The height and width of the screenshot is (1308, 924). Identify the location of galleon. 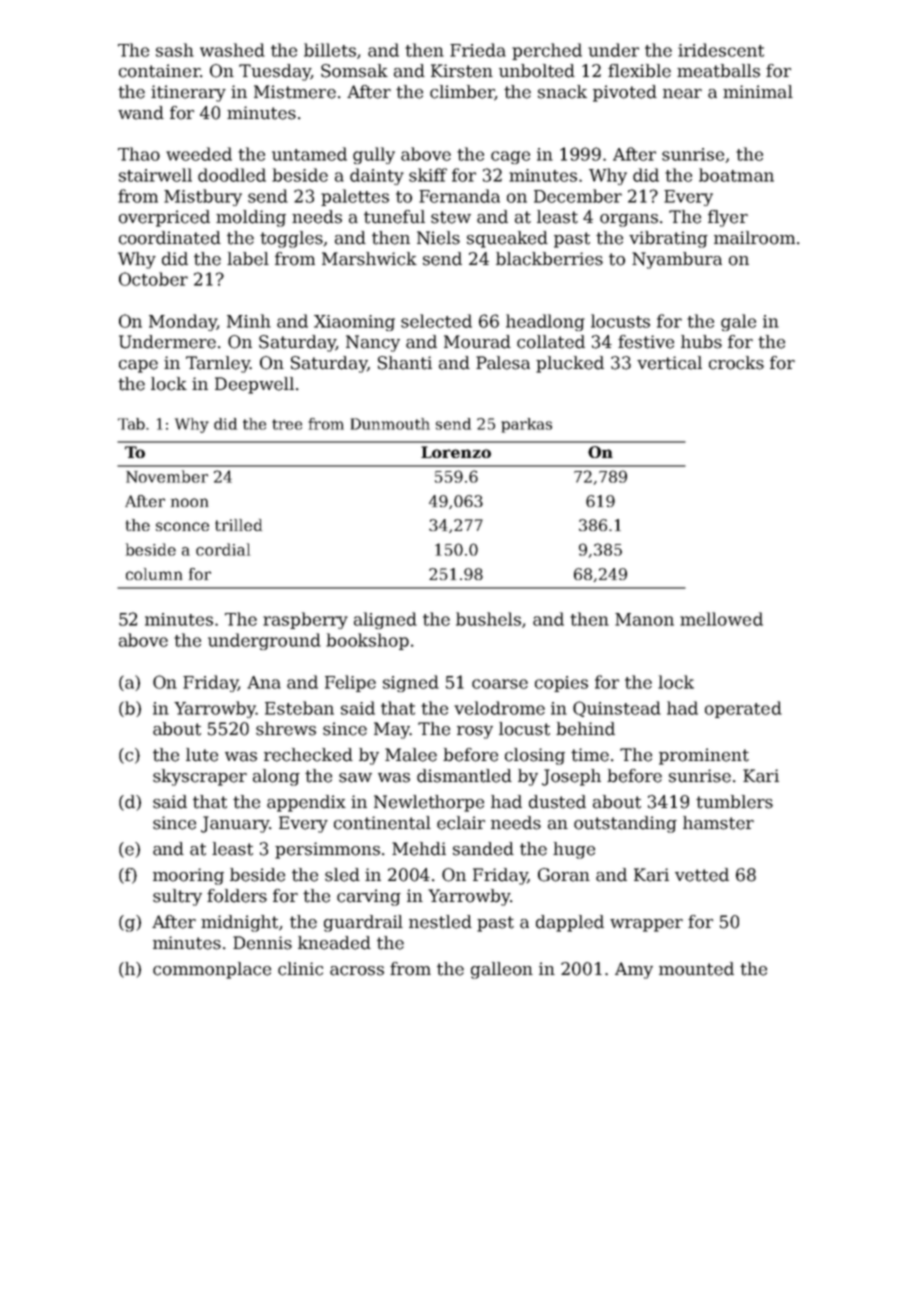
(502, 970).
